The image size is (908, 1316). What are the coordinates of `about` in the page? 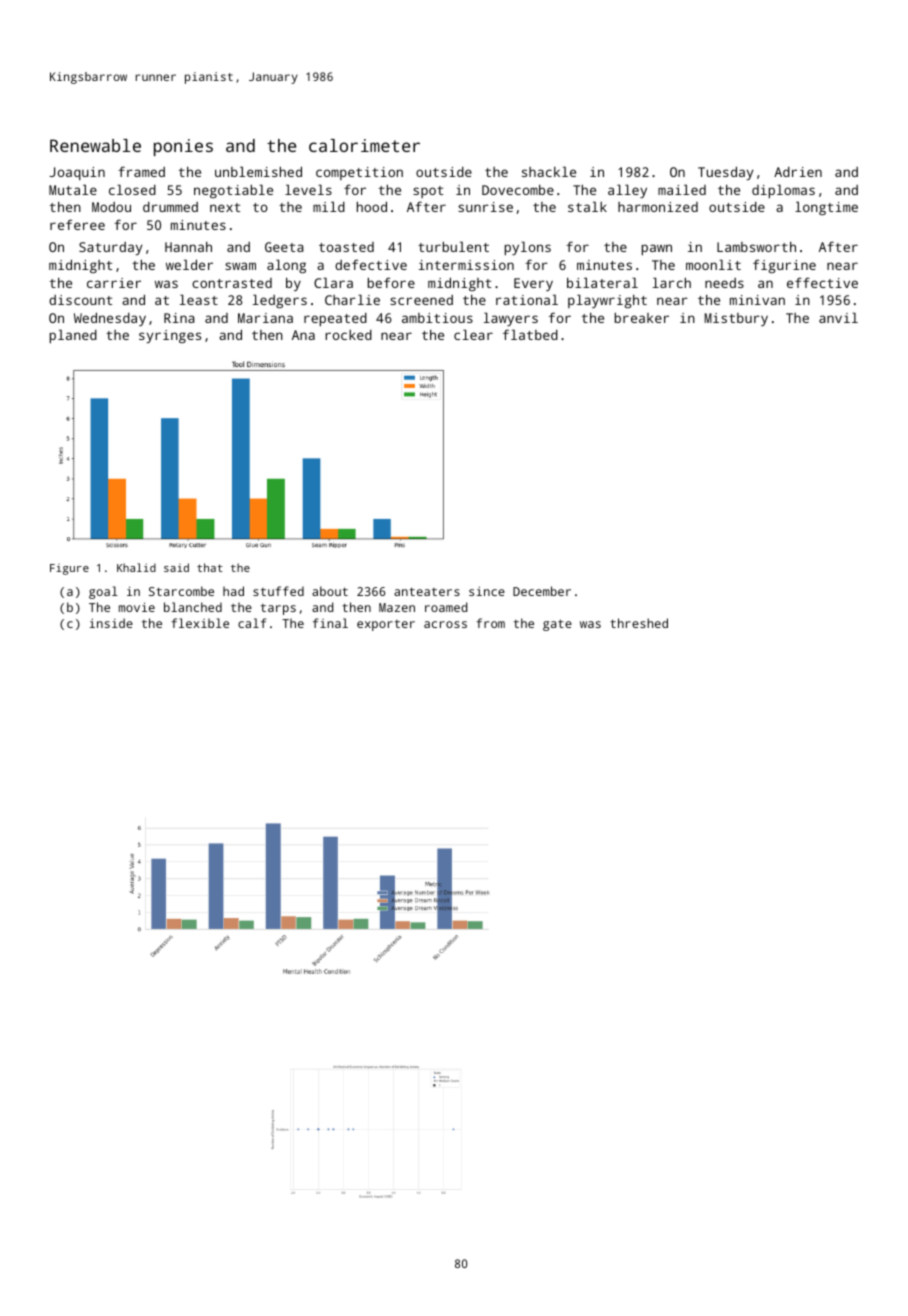 It's located at (330, 591).
